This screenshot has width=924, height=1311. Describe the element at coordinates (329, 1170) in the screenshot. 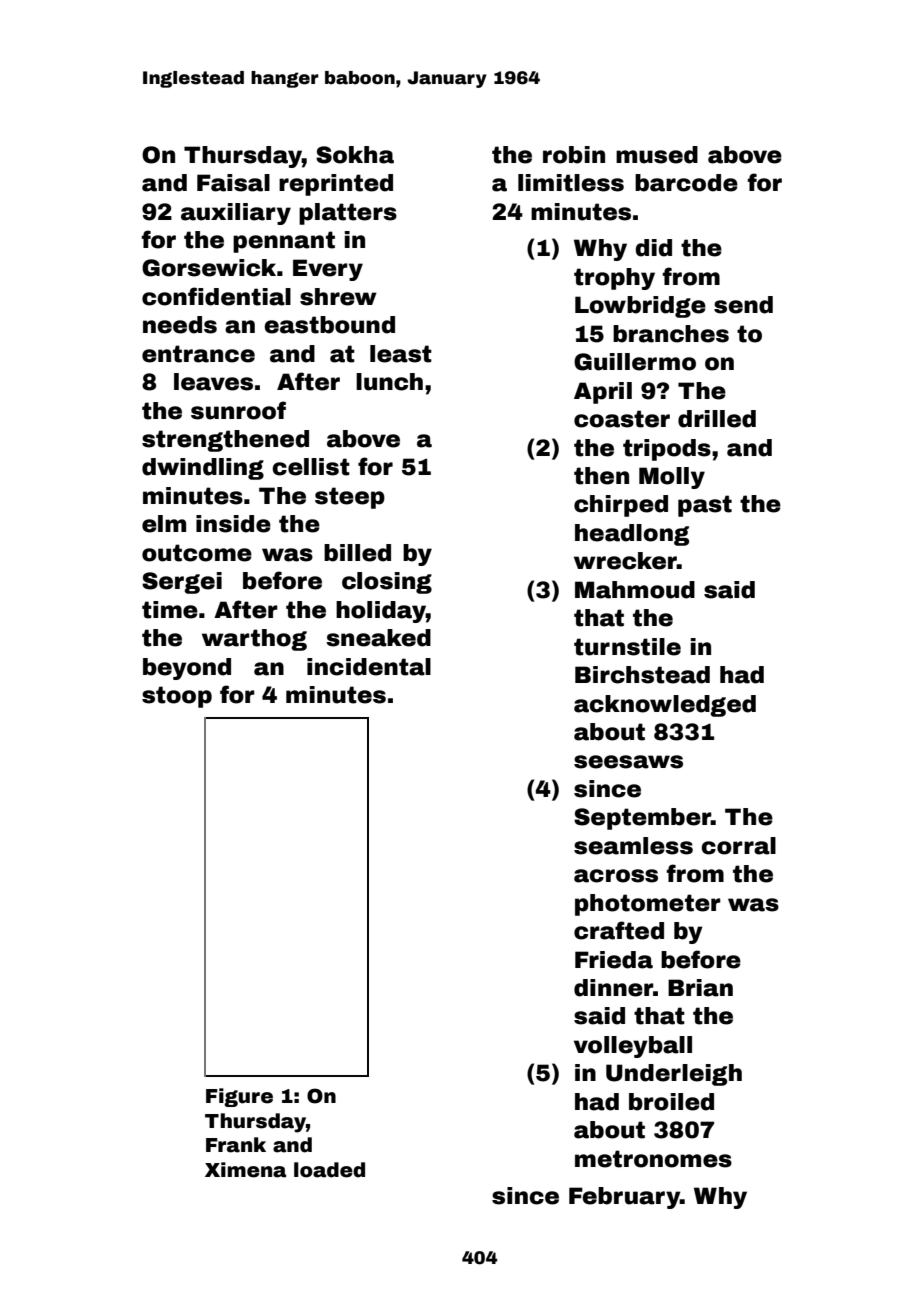

I see `loaded` at that location.
